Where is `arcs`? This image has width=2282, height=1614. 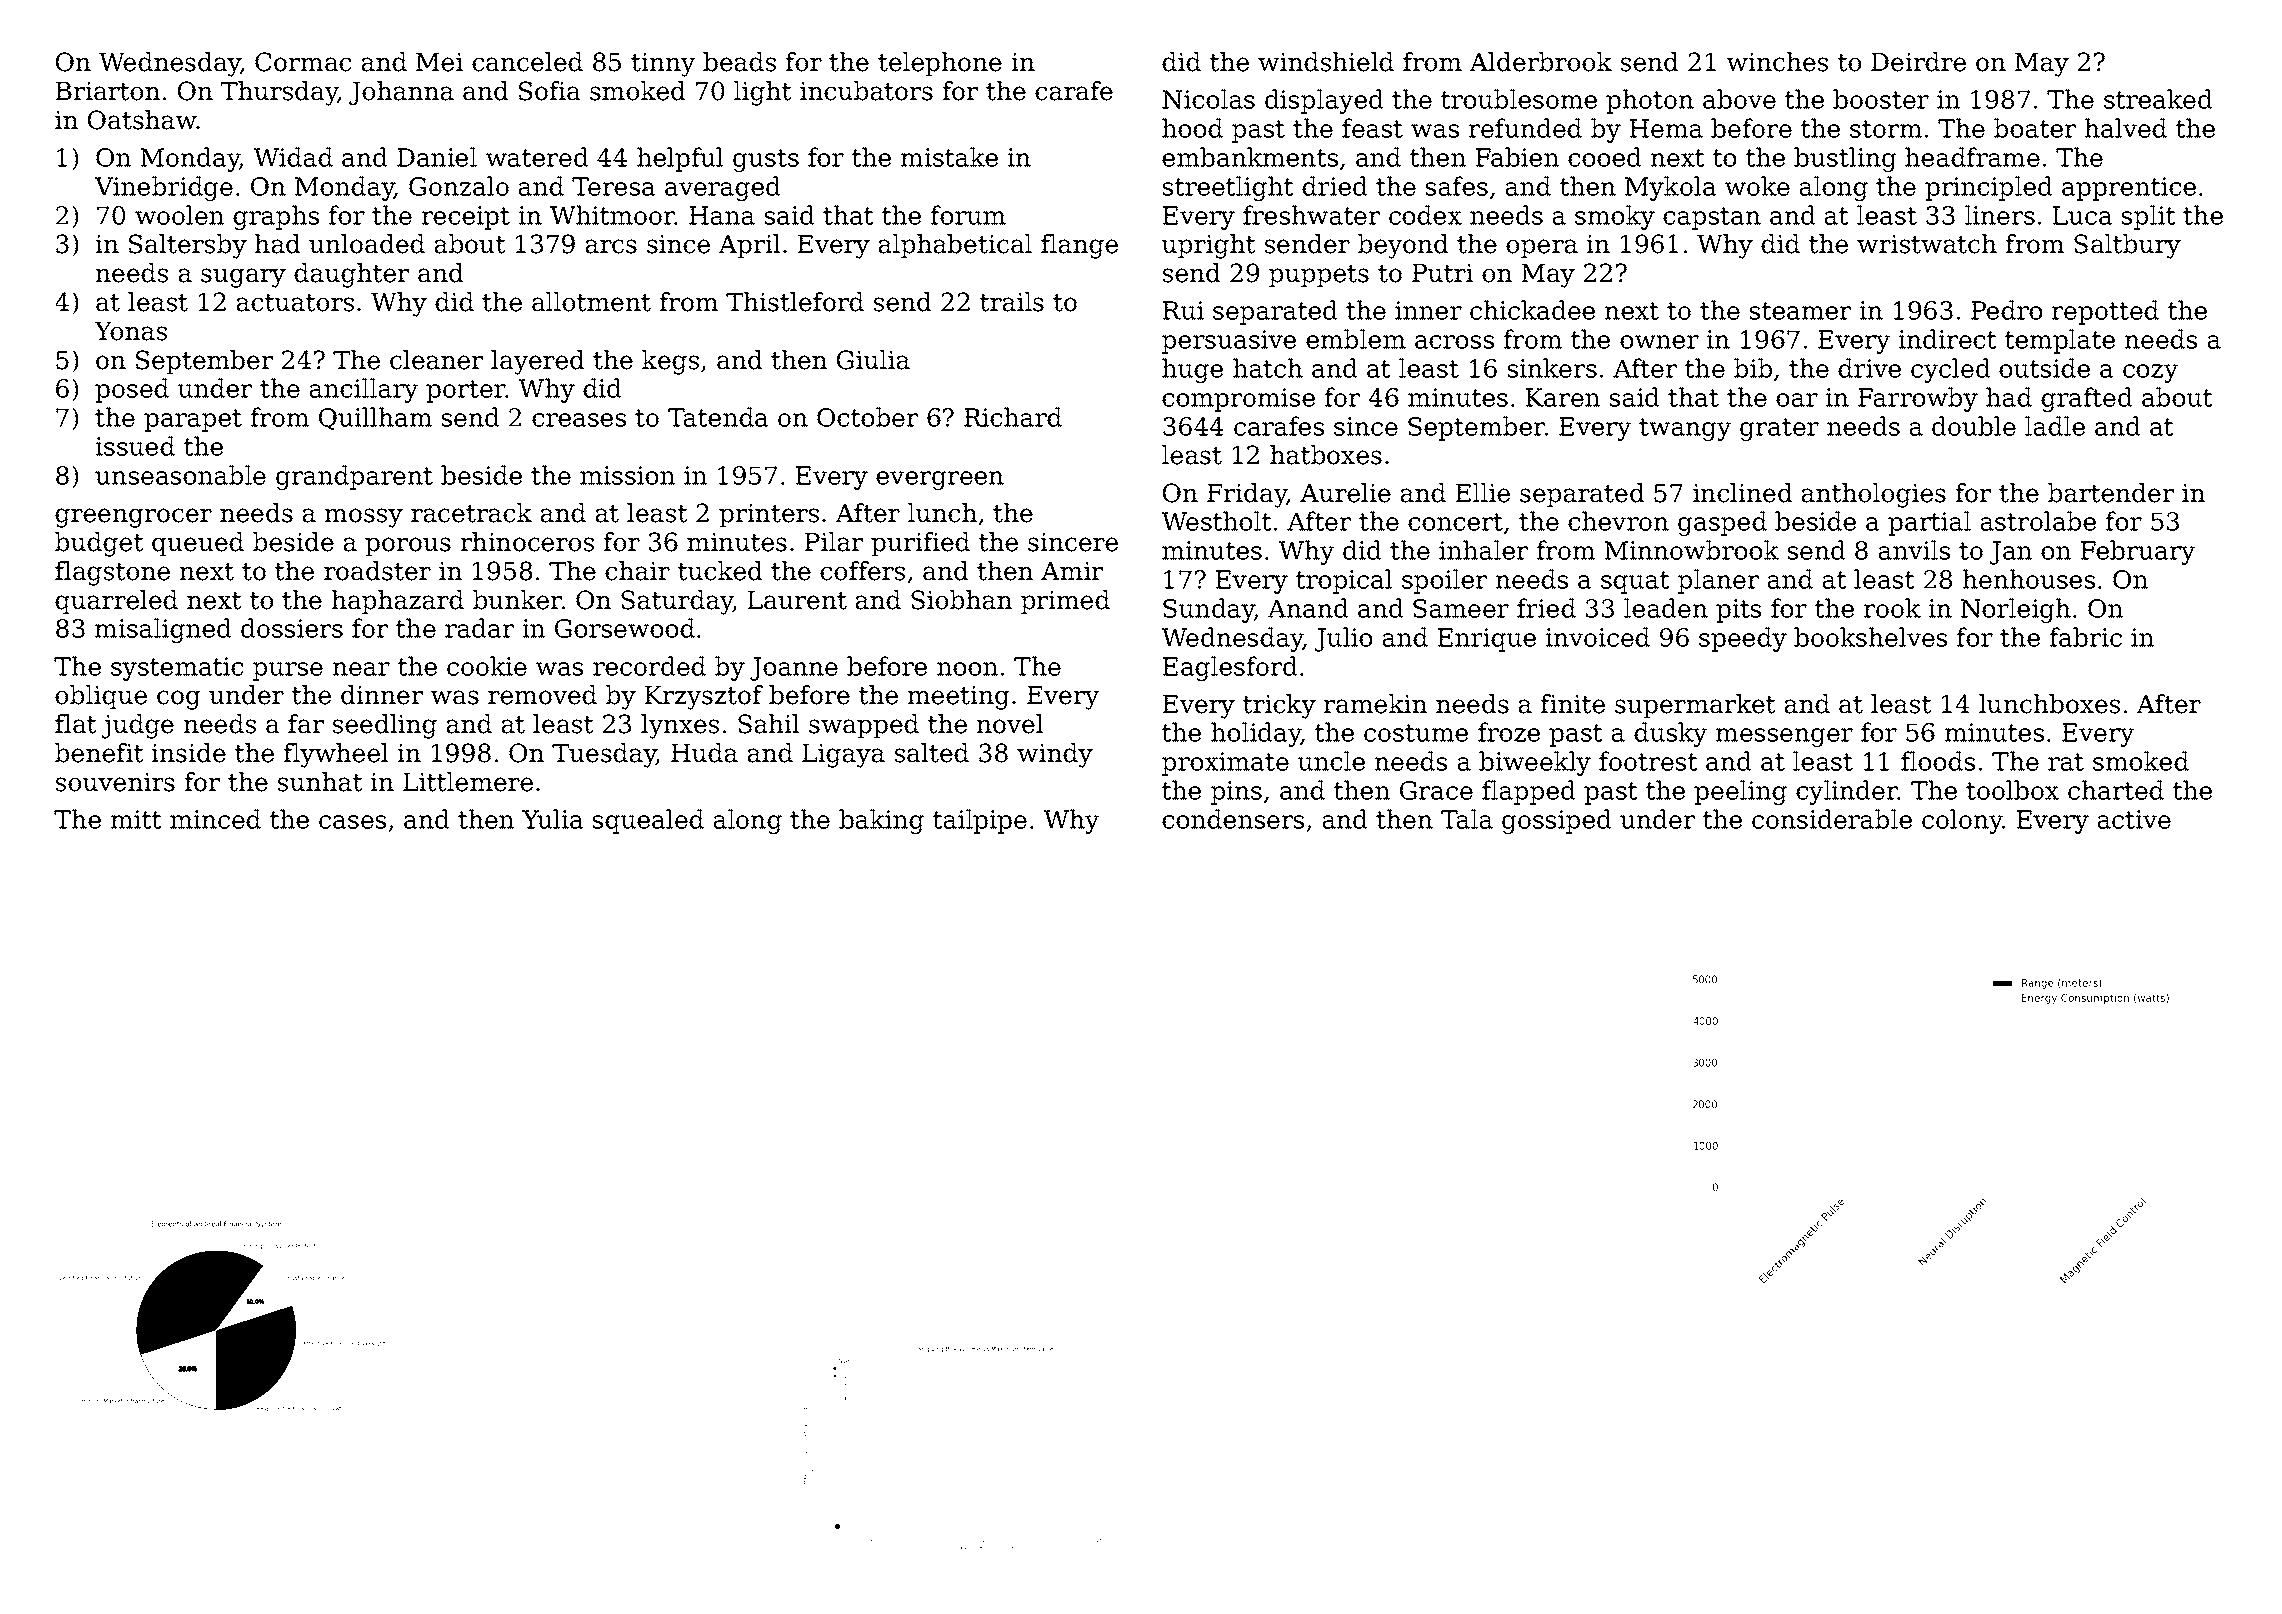
arcs is located at coordinates (611, 246).
